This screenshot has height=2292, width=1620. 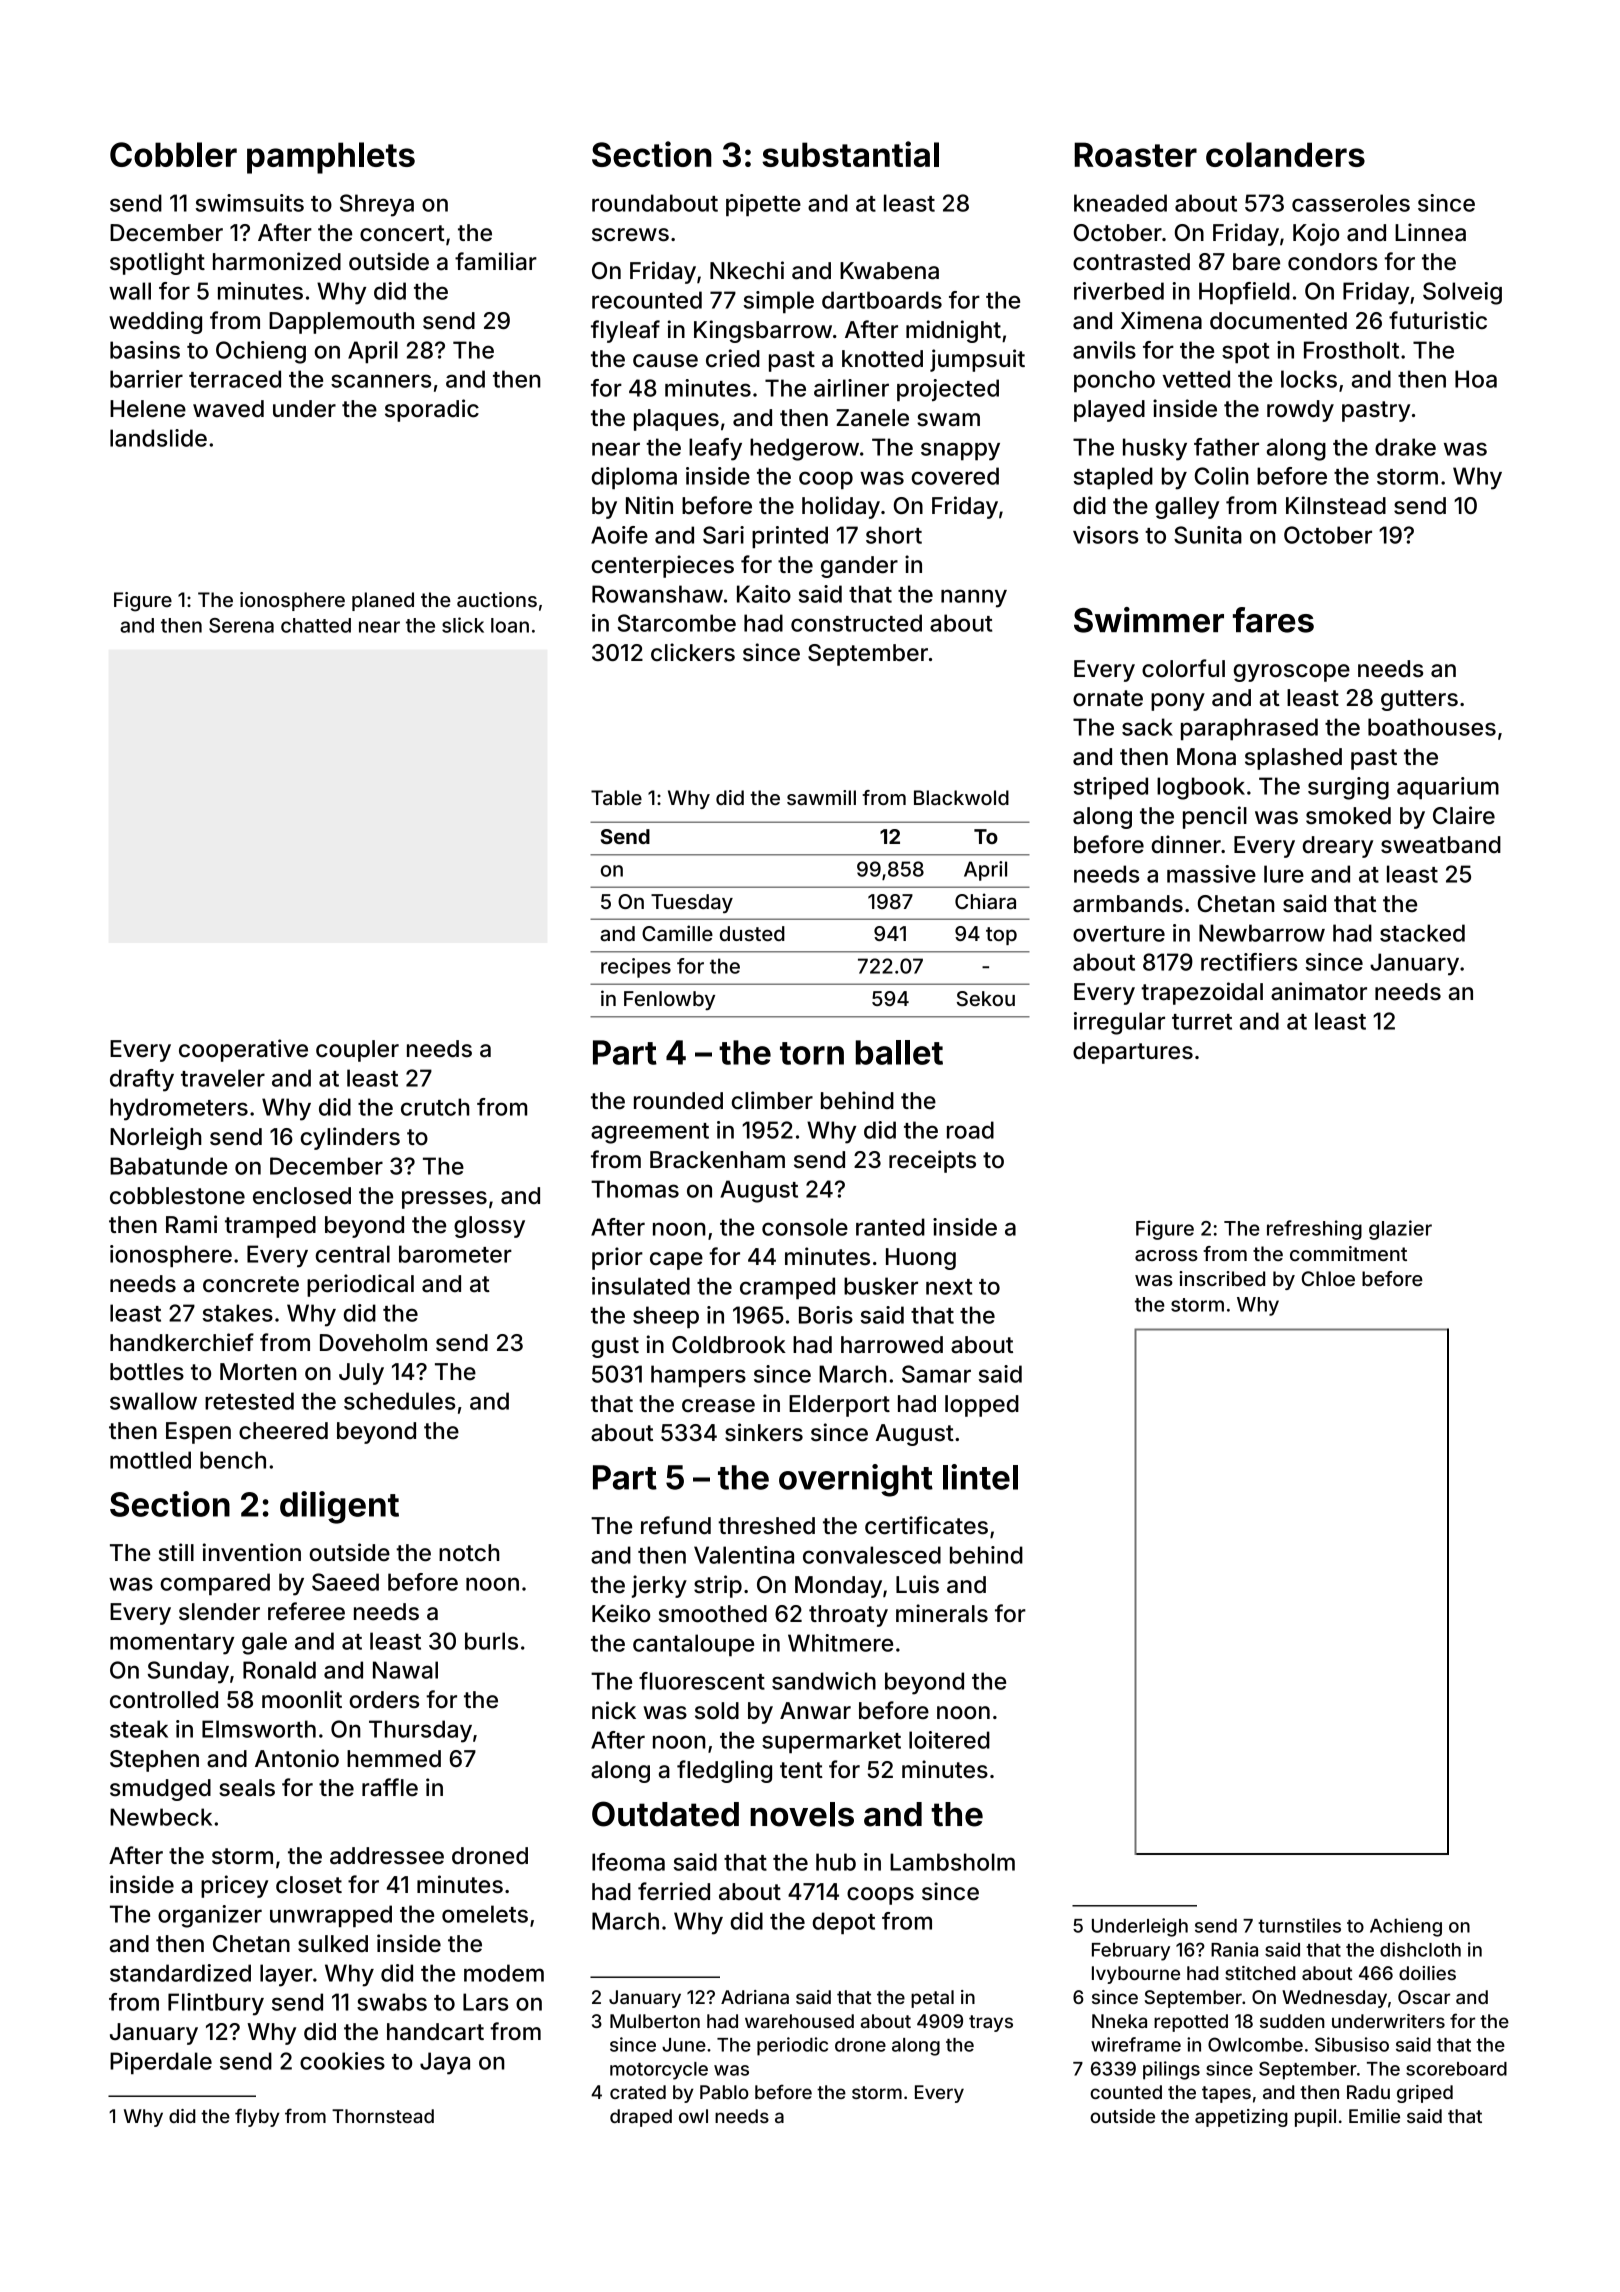 What do you see at coordinates (383, 2116) in the screenshot?
I see `Thornstead` at bounding box center [383, 2116].
